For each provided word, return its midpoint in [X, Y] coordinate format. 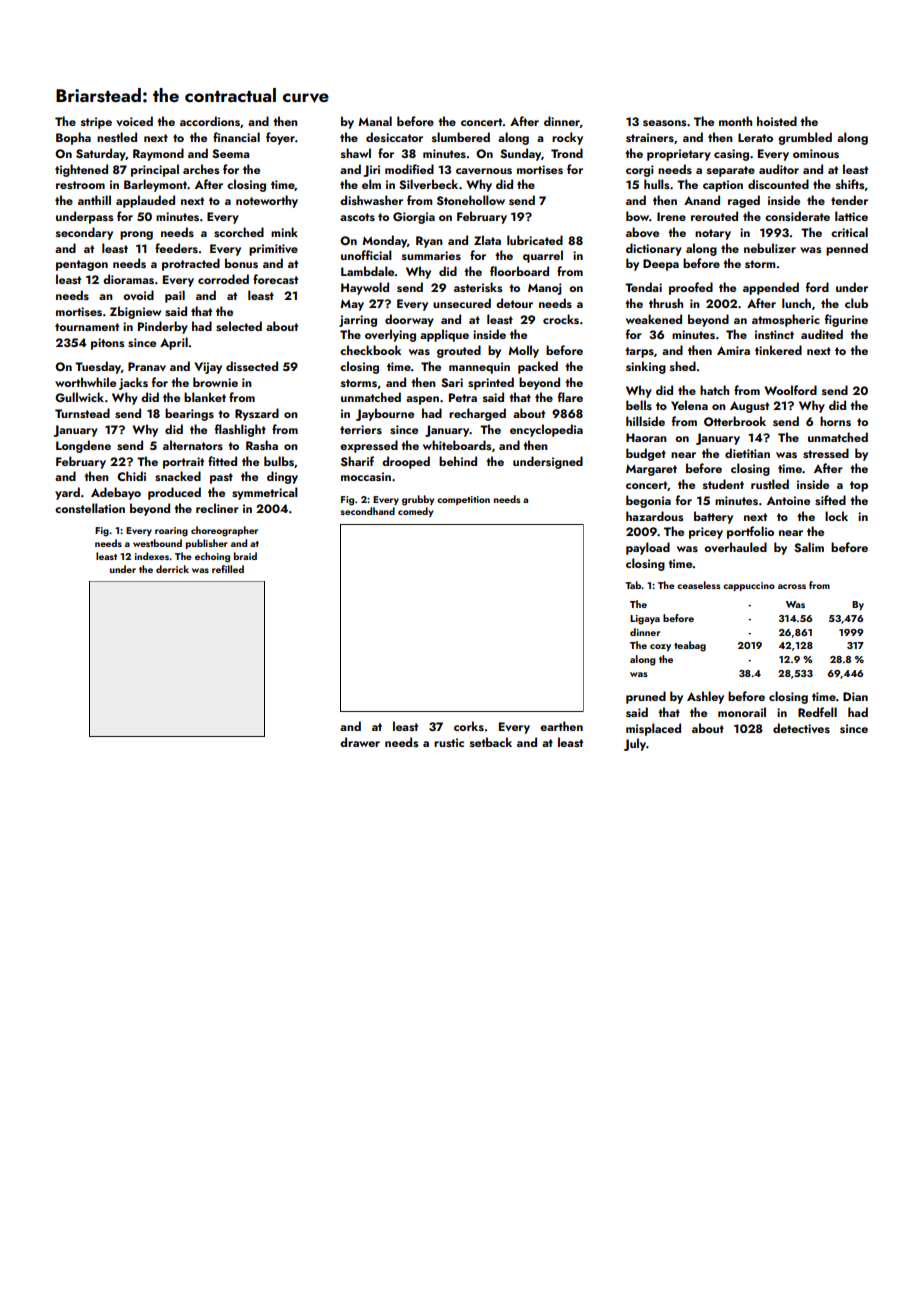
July [635, 744]
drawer [360, 742]
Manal [375, 121]
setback [491, 742]
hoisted [777, 121]
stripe [96, 123]
